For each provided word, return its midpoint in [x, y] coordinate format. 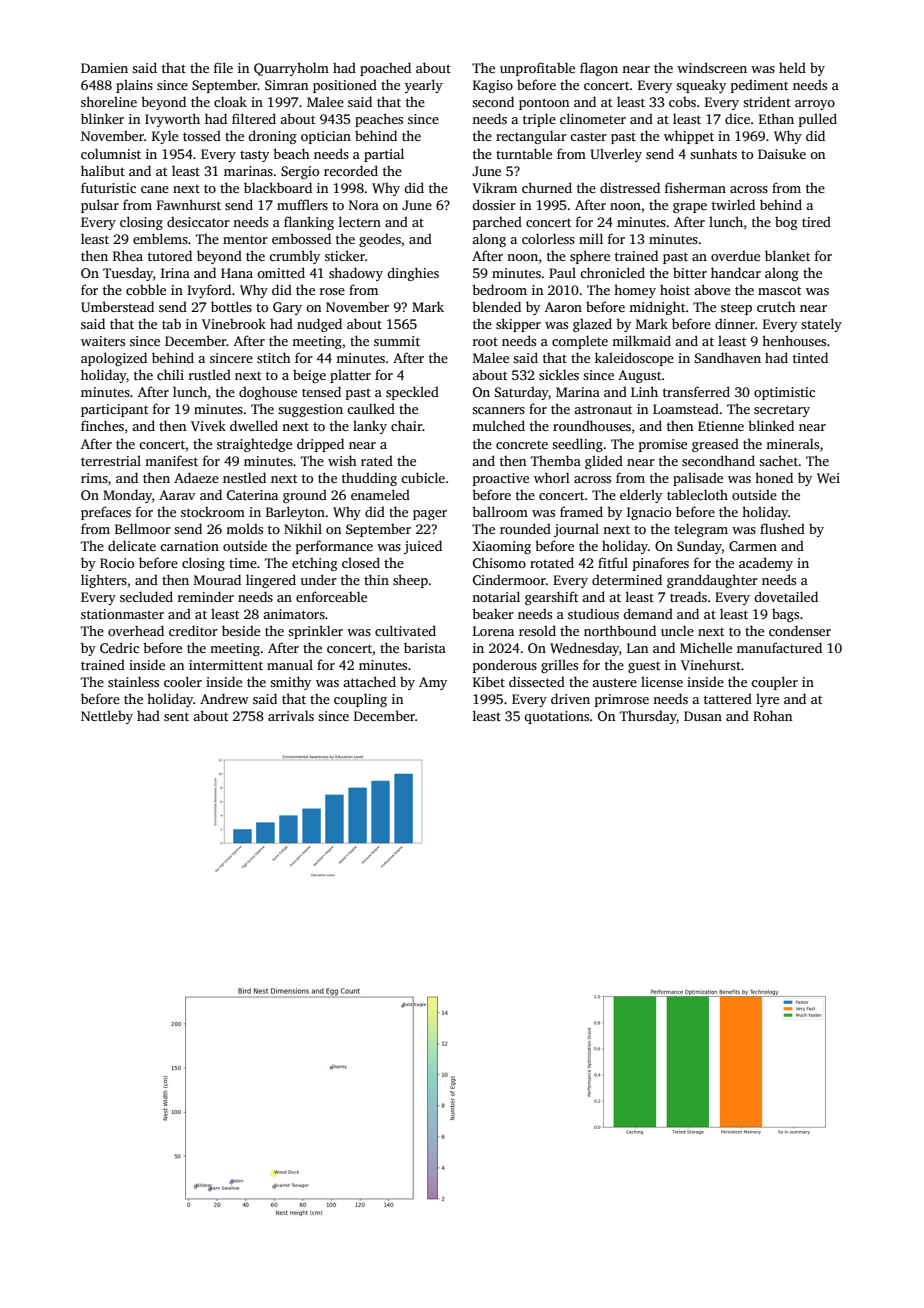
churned [547, 187]
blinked [771, 425]
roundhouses [592, 425]
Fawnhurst [189, 204]
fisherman [695, 187]
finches [102, 425]
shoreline [109, 101]
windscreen [712, 67]
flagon [599, 69]
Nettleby [107, 717]
